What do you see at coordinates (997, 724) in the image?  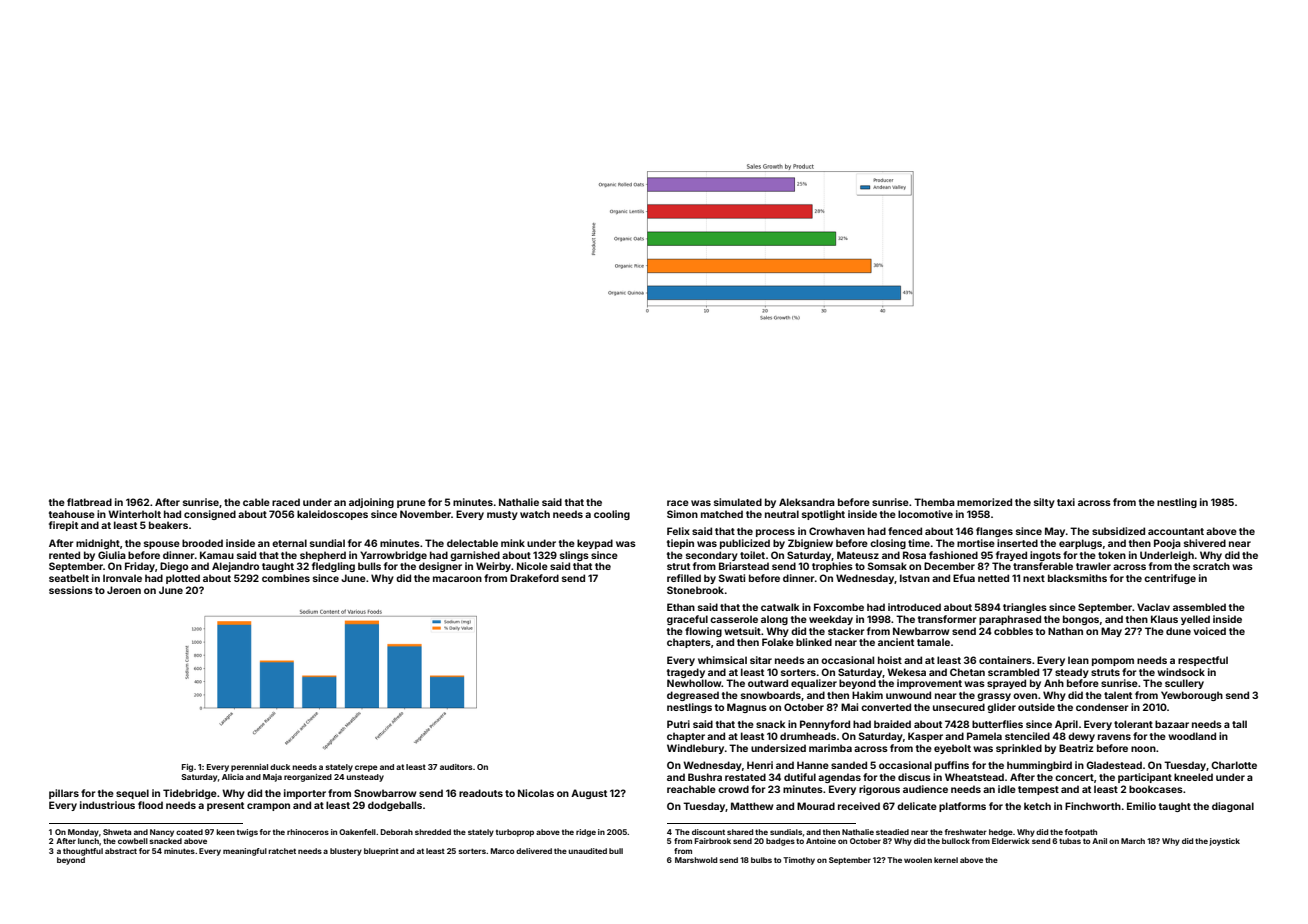 I see `butterflies` at bounding box center [997, 724].
